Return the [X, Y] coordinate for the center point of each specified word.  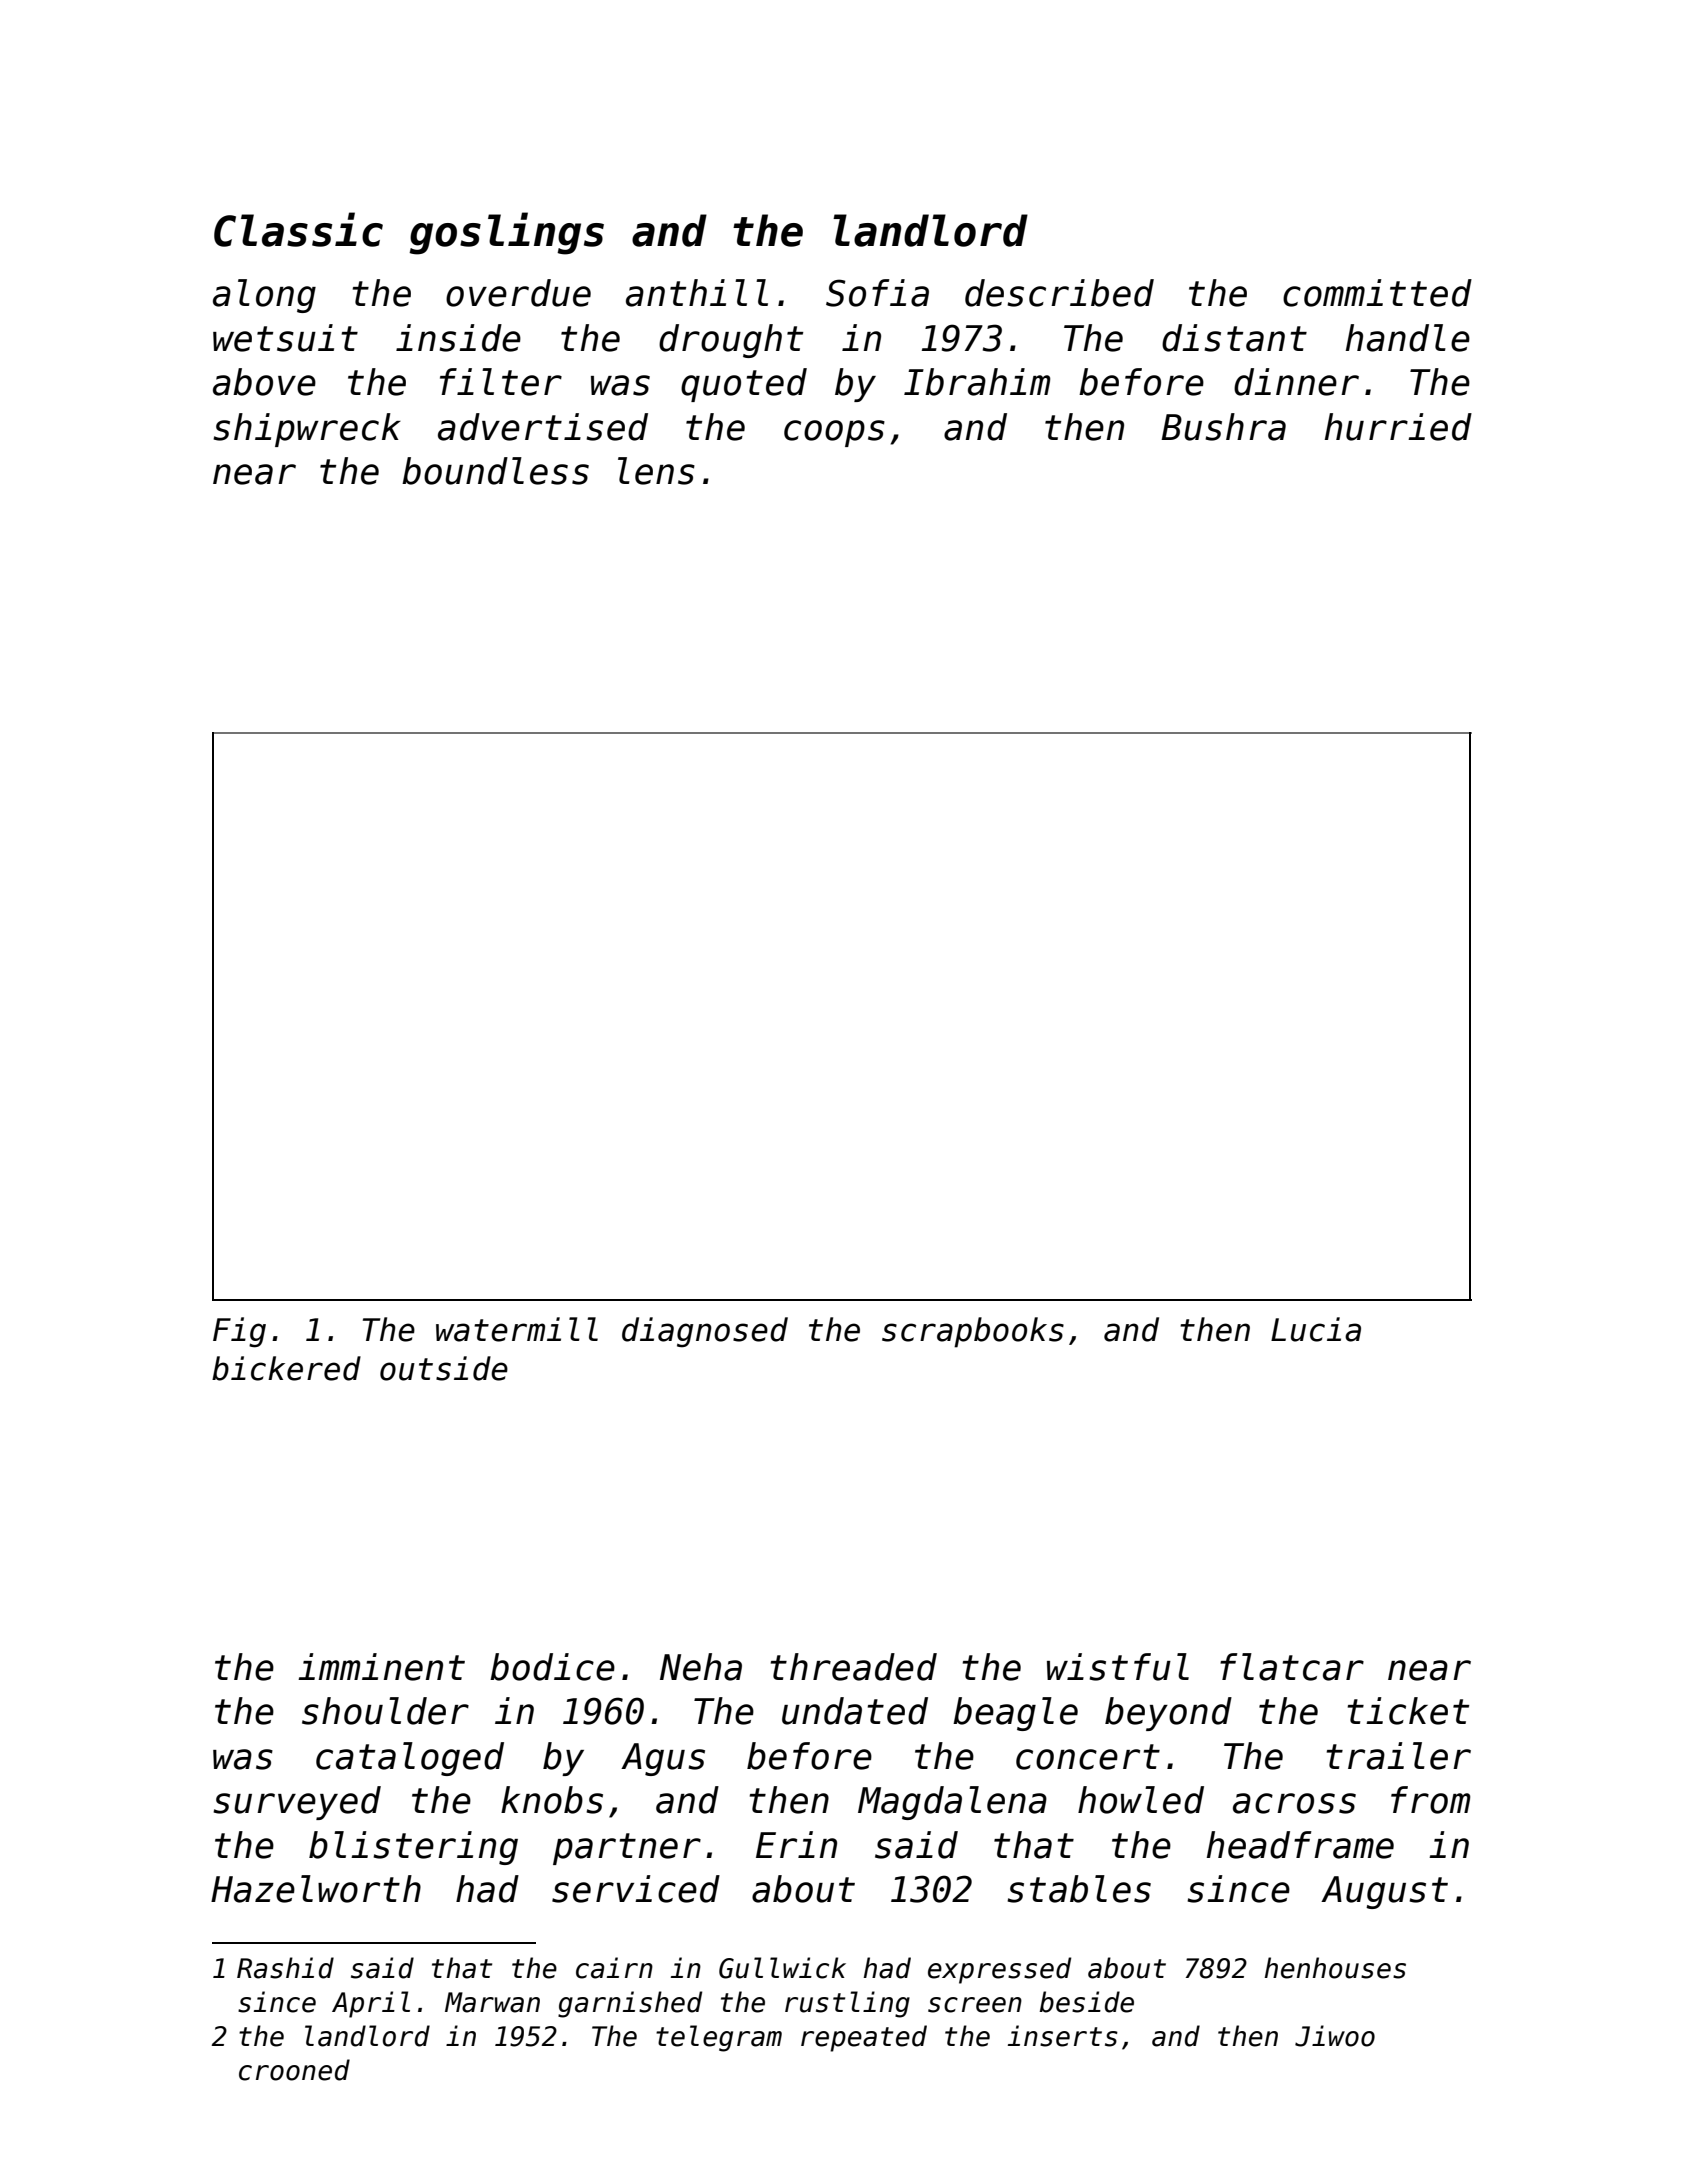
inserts [1063, 2036]
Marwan [492, 2002]
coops [834, 433]
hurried [1398, 427]
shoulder [385, 1711]
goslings [506, 233]
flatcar [1292, 1667]
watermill [517, 1329]
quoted [744, 385]
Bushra [1223, 427]
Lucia [1316, 1329]
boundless [495, 471]
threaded [854, 1667]
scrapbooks [973, 1332]
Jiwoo [1335, 2036]
